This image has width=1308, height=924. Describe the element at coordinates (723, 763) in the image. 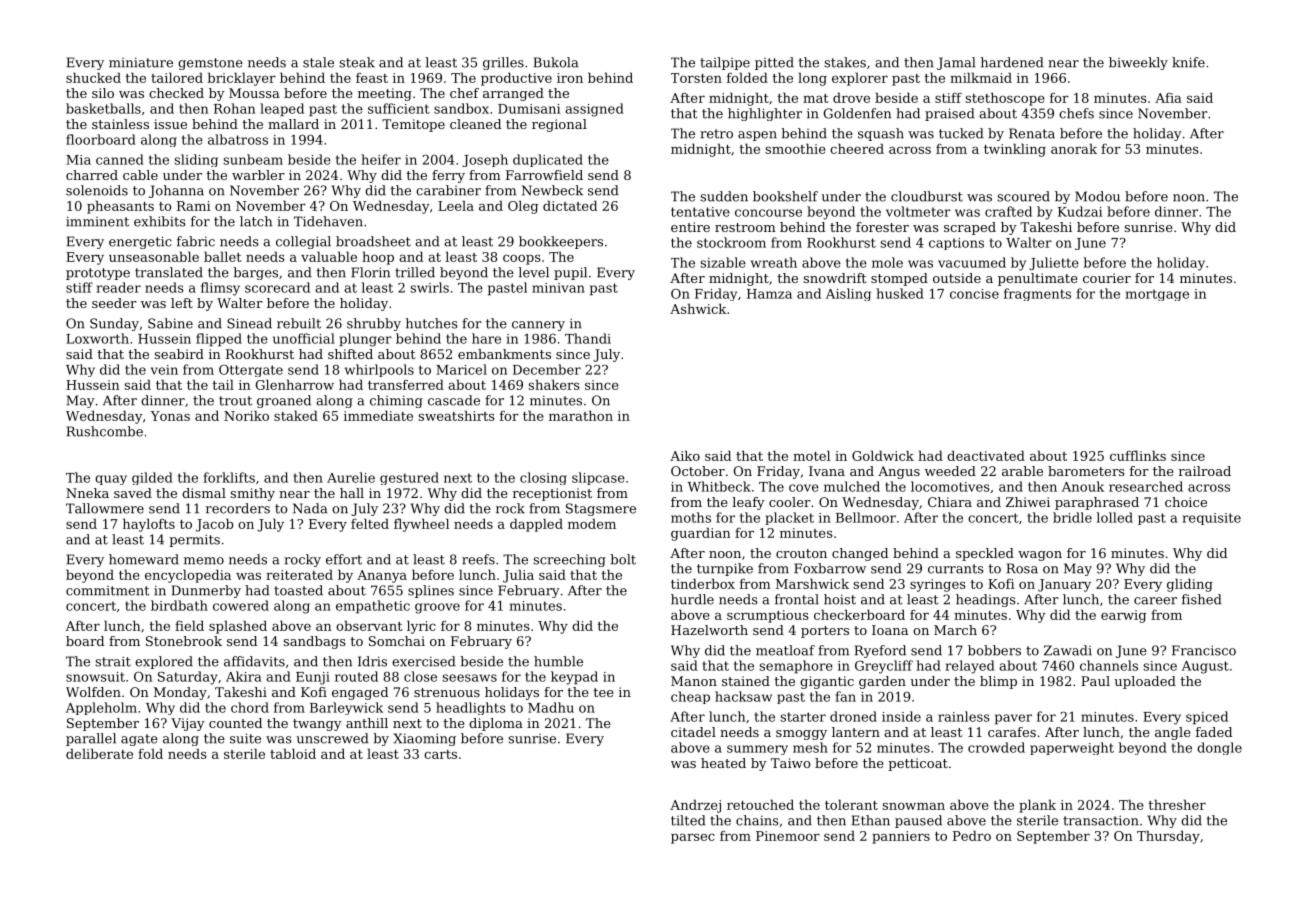

I see `heated` at that location.
